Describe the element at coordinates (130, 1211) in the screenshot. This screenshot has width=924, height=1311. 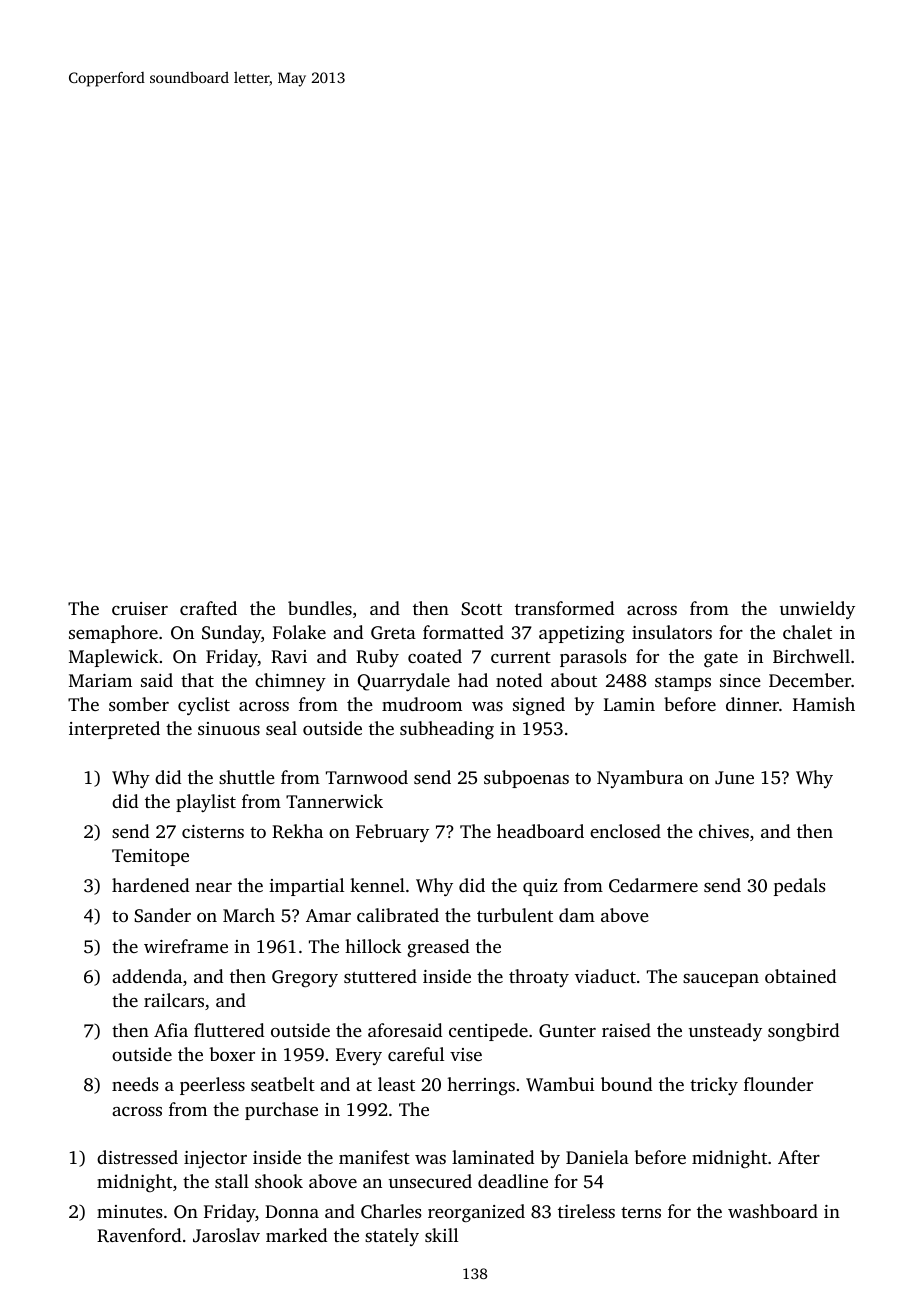
I see `minutes` at that location.
